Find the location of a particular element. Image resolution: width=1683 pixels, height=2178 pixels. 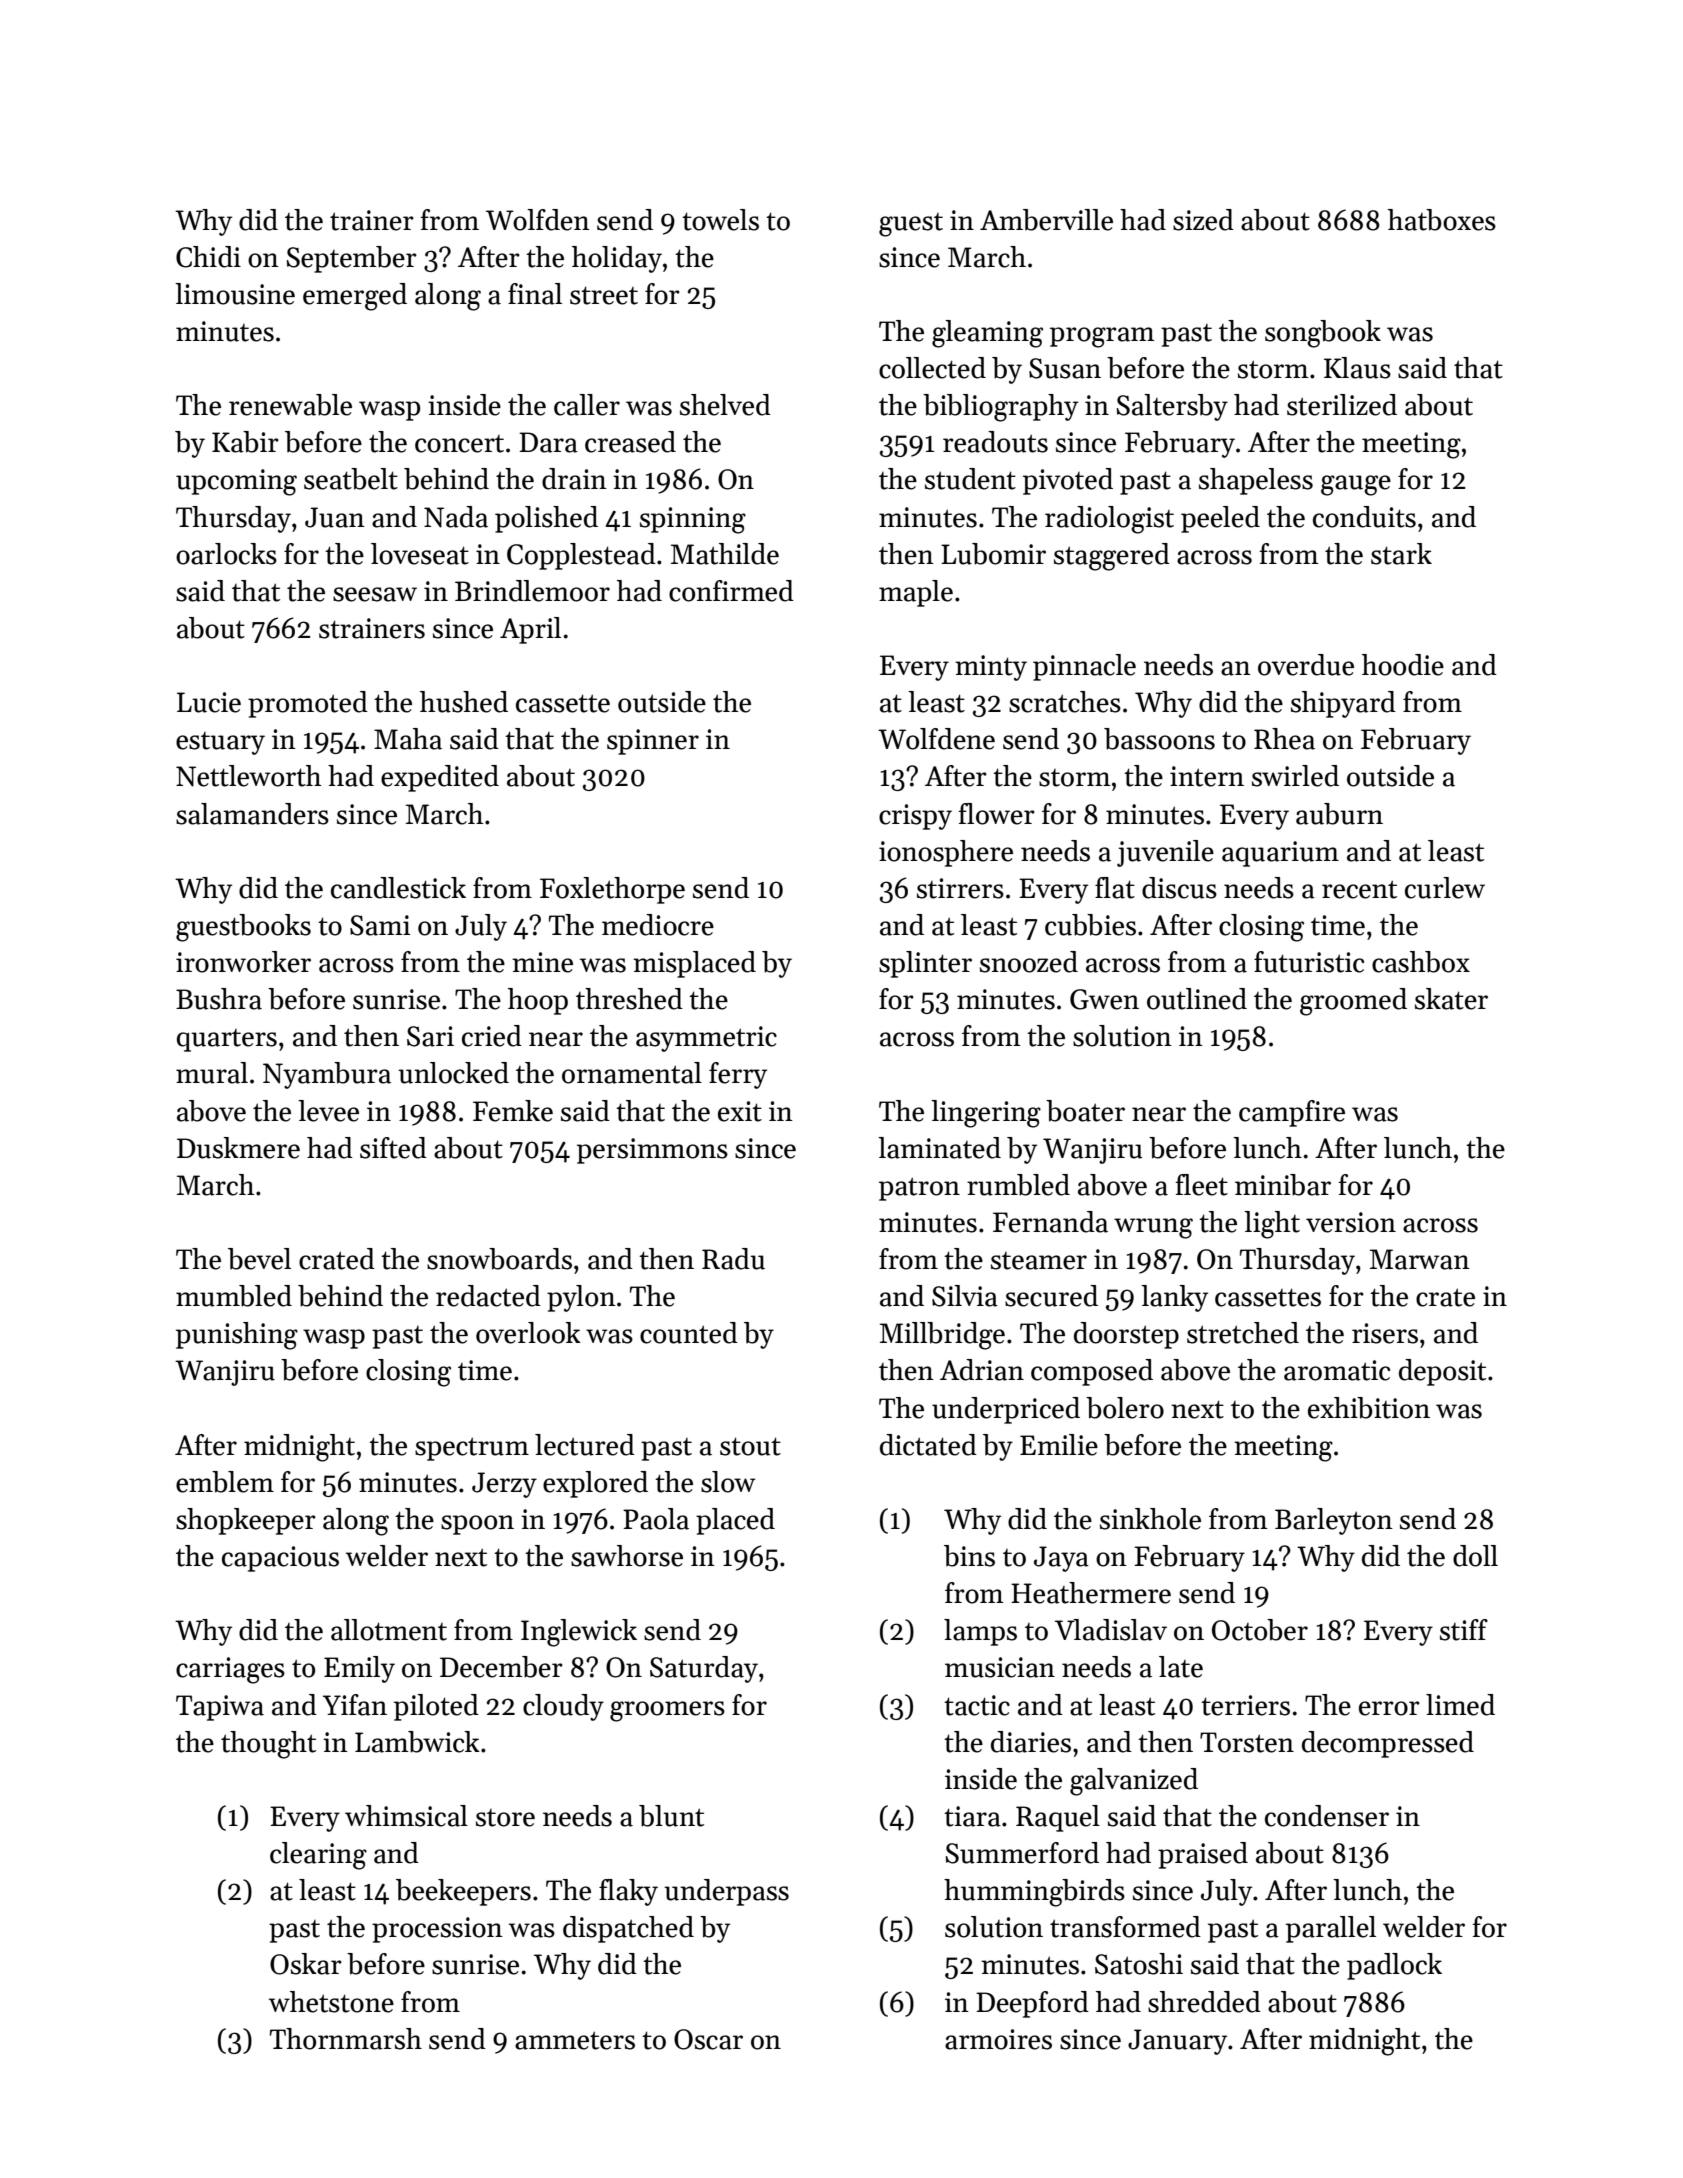

Lubomir is located at coordinates (993, 554).
